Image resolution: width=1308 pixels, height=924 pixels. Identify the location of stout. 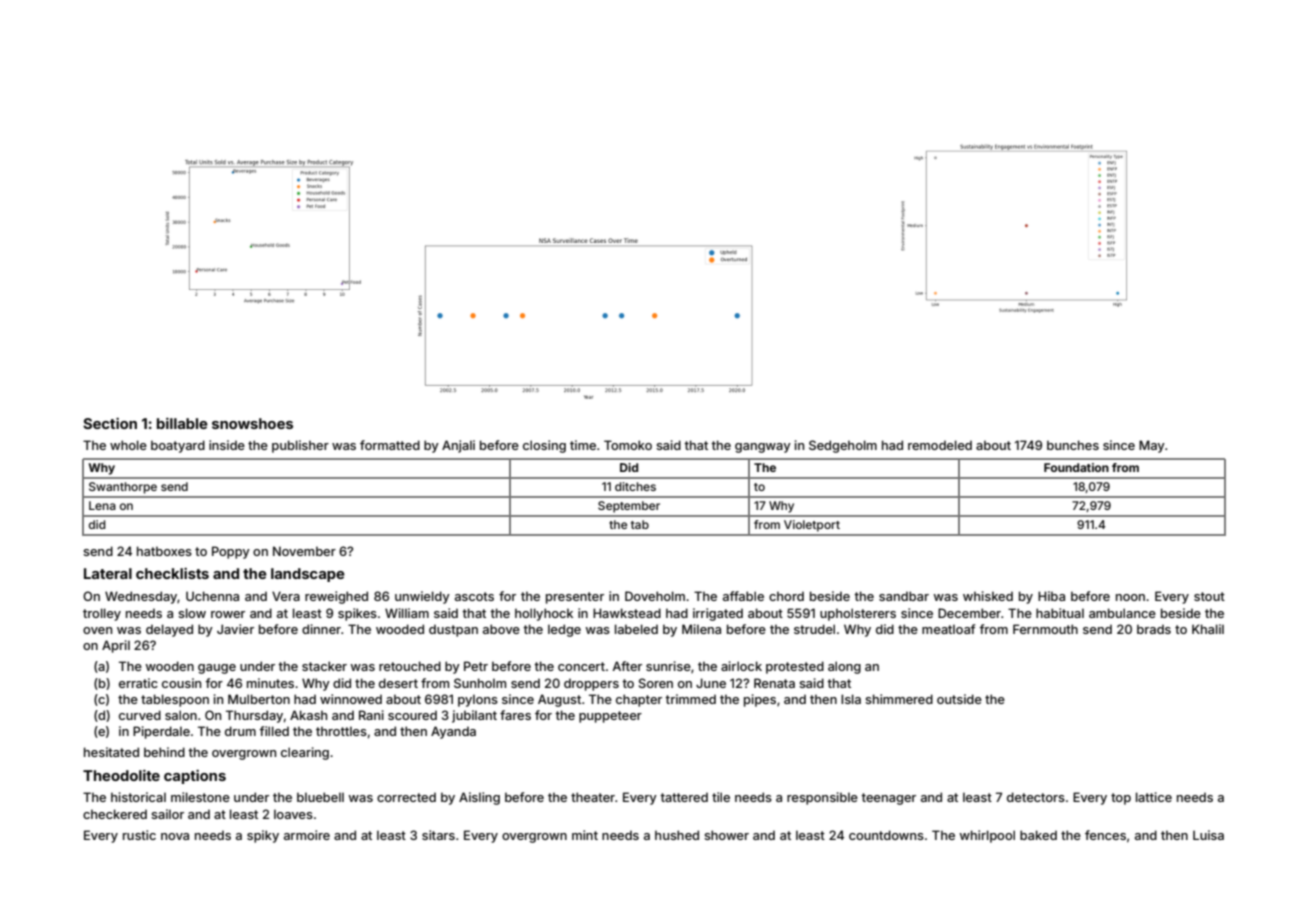
(1209, 596).
